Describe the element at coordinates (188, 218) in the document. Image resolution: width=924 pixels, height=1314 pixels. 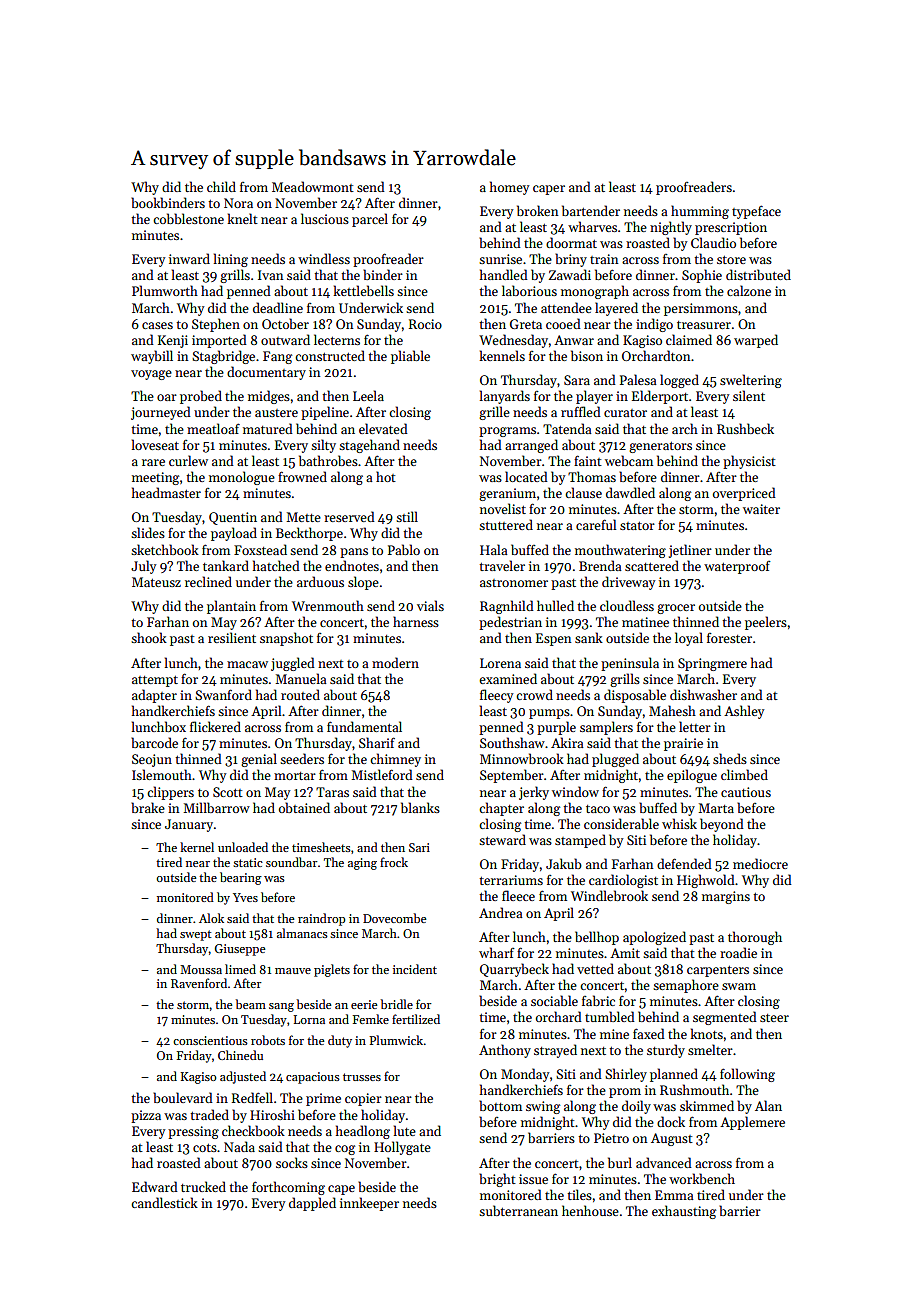
I see `cobblestone` at that location.
